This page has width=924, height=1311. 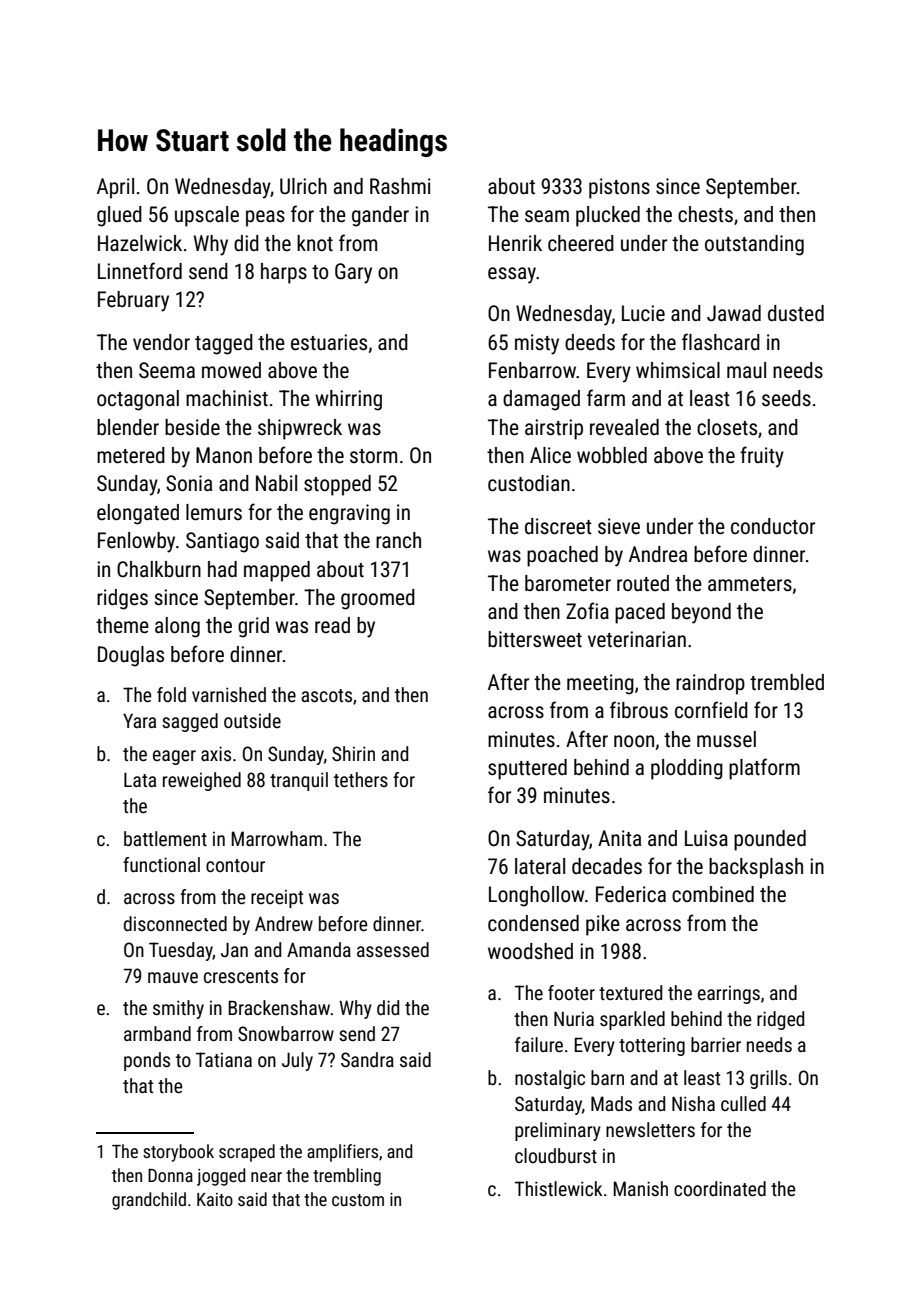 I want to click on veterinarian, so click(x=637, y=639).
